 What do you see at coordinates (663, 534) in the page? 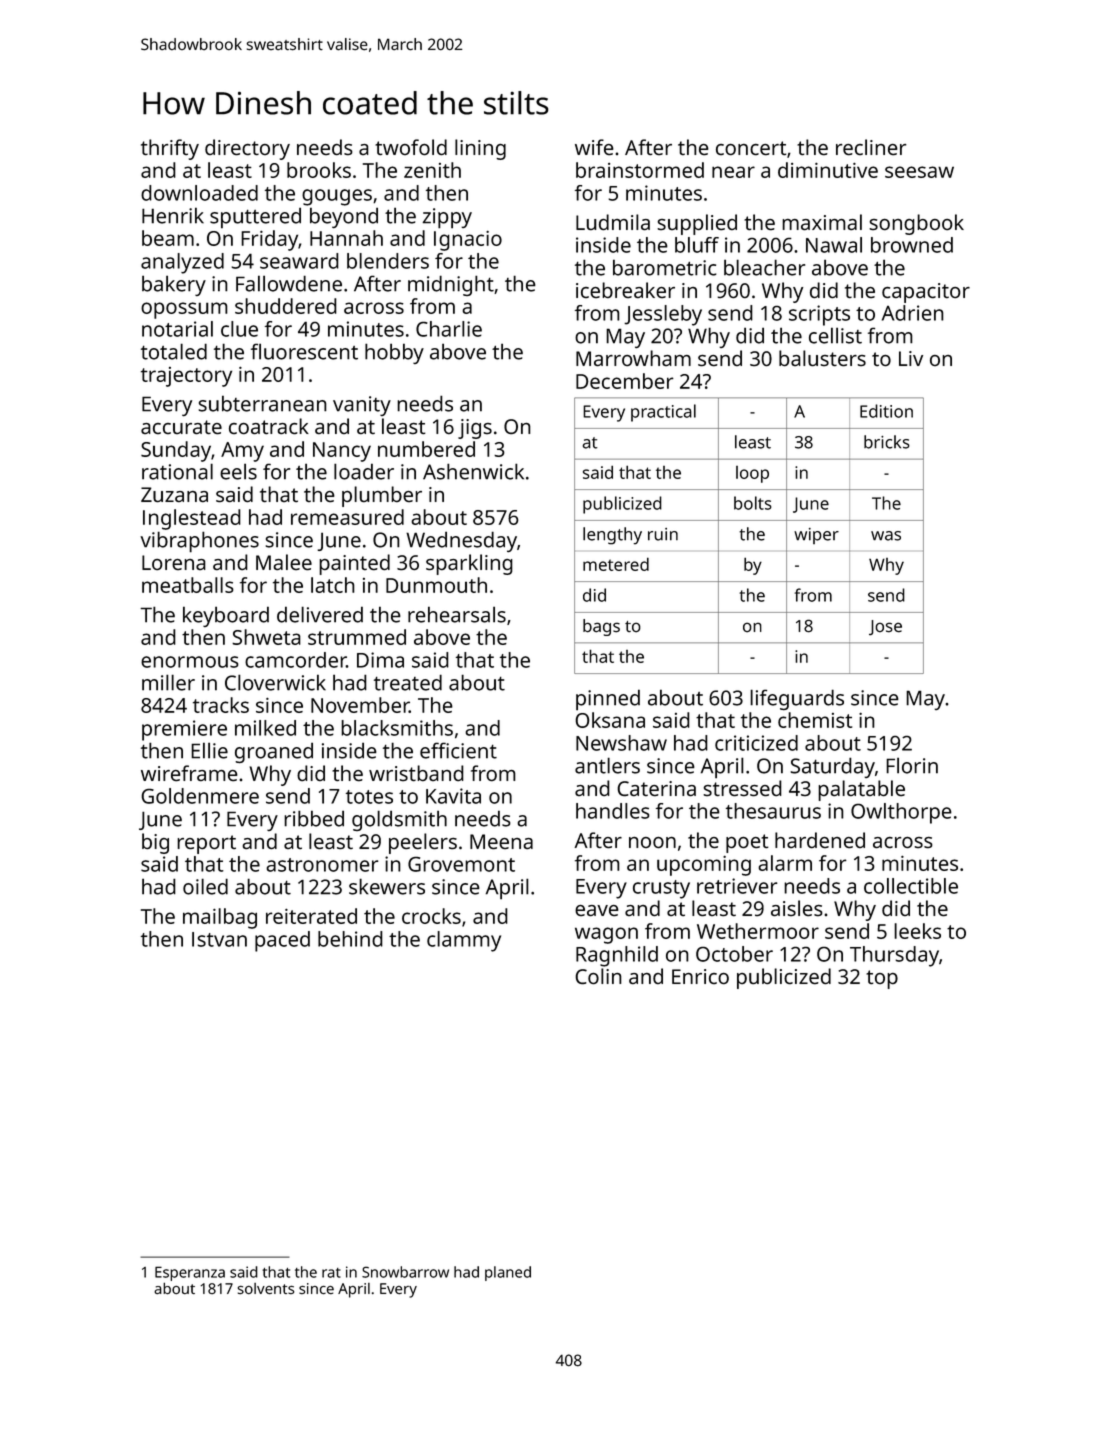
I see `ruin` at bounding box center [663, 534].
